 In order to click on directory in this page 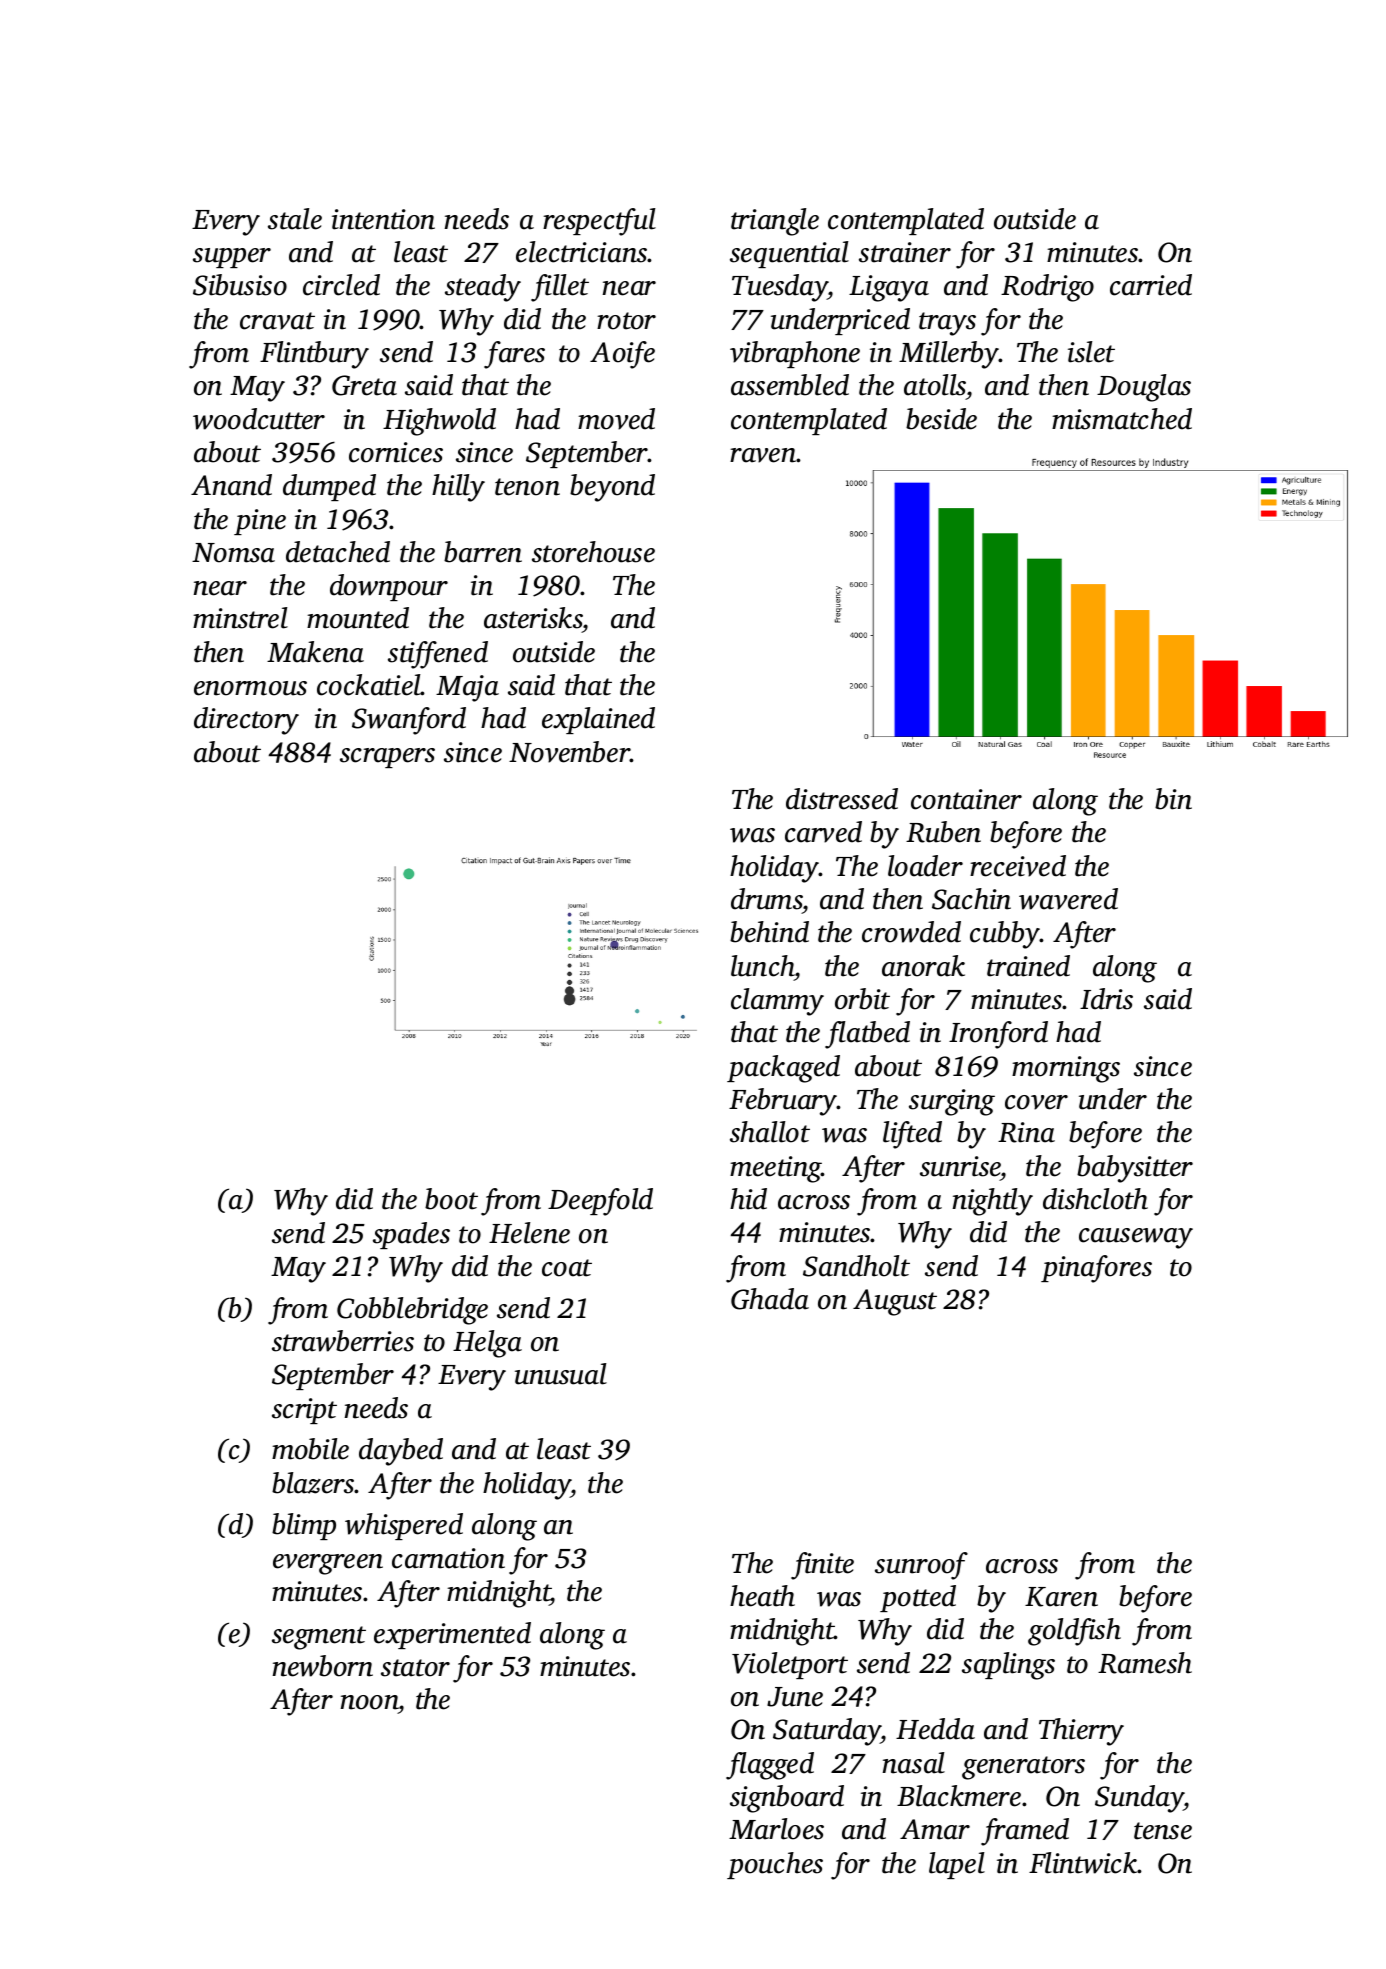, I will do `click(246, 721)`.
